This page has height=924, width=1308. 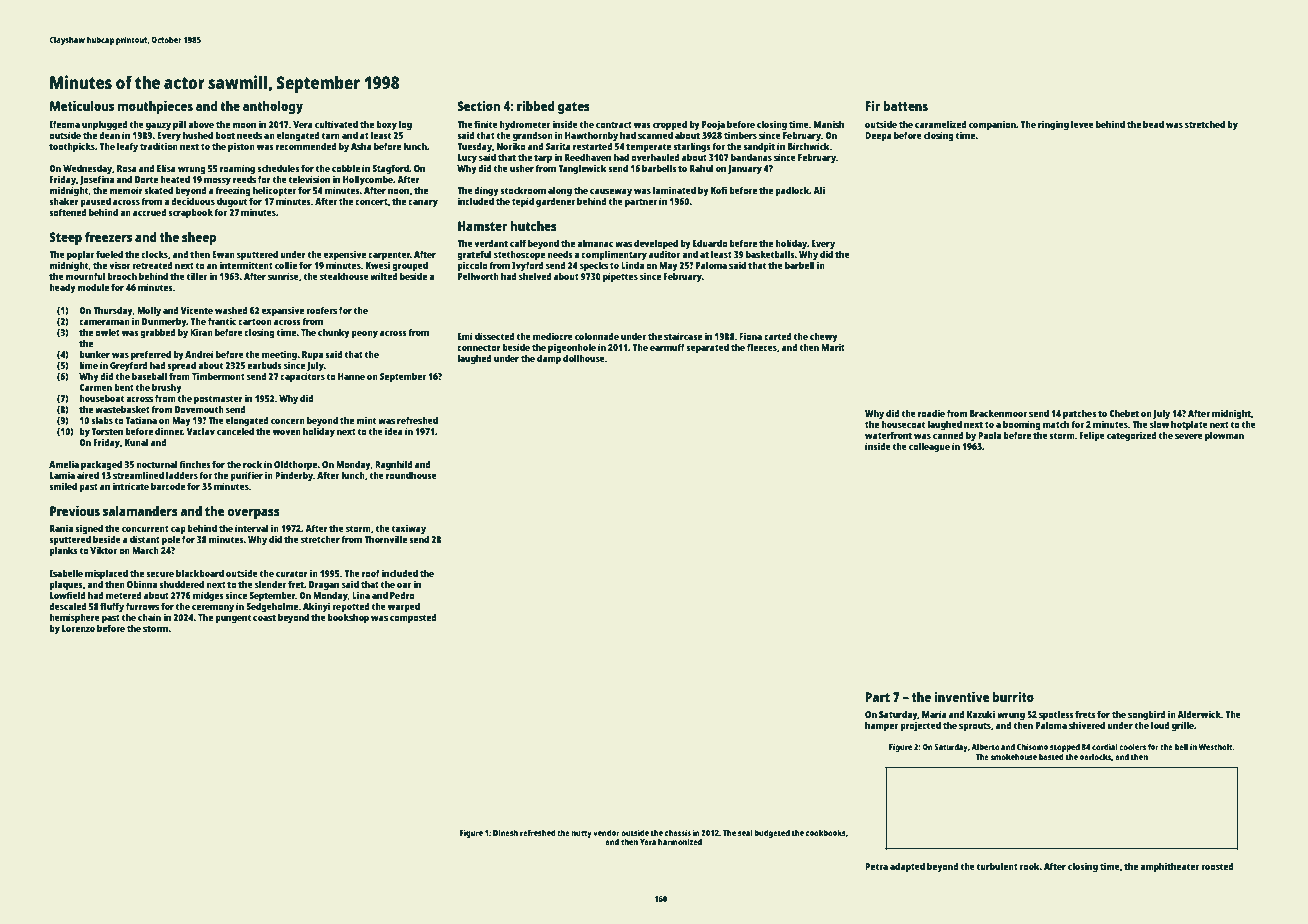 I want to click on battens, so click(x=905, y=106).
